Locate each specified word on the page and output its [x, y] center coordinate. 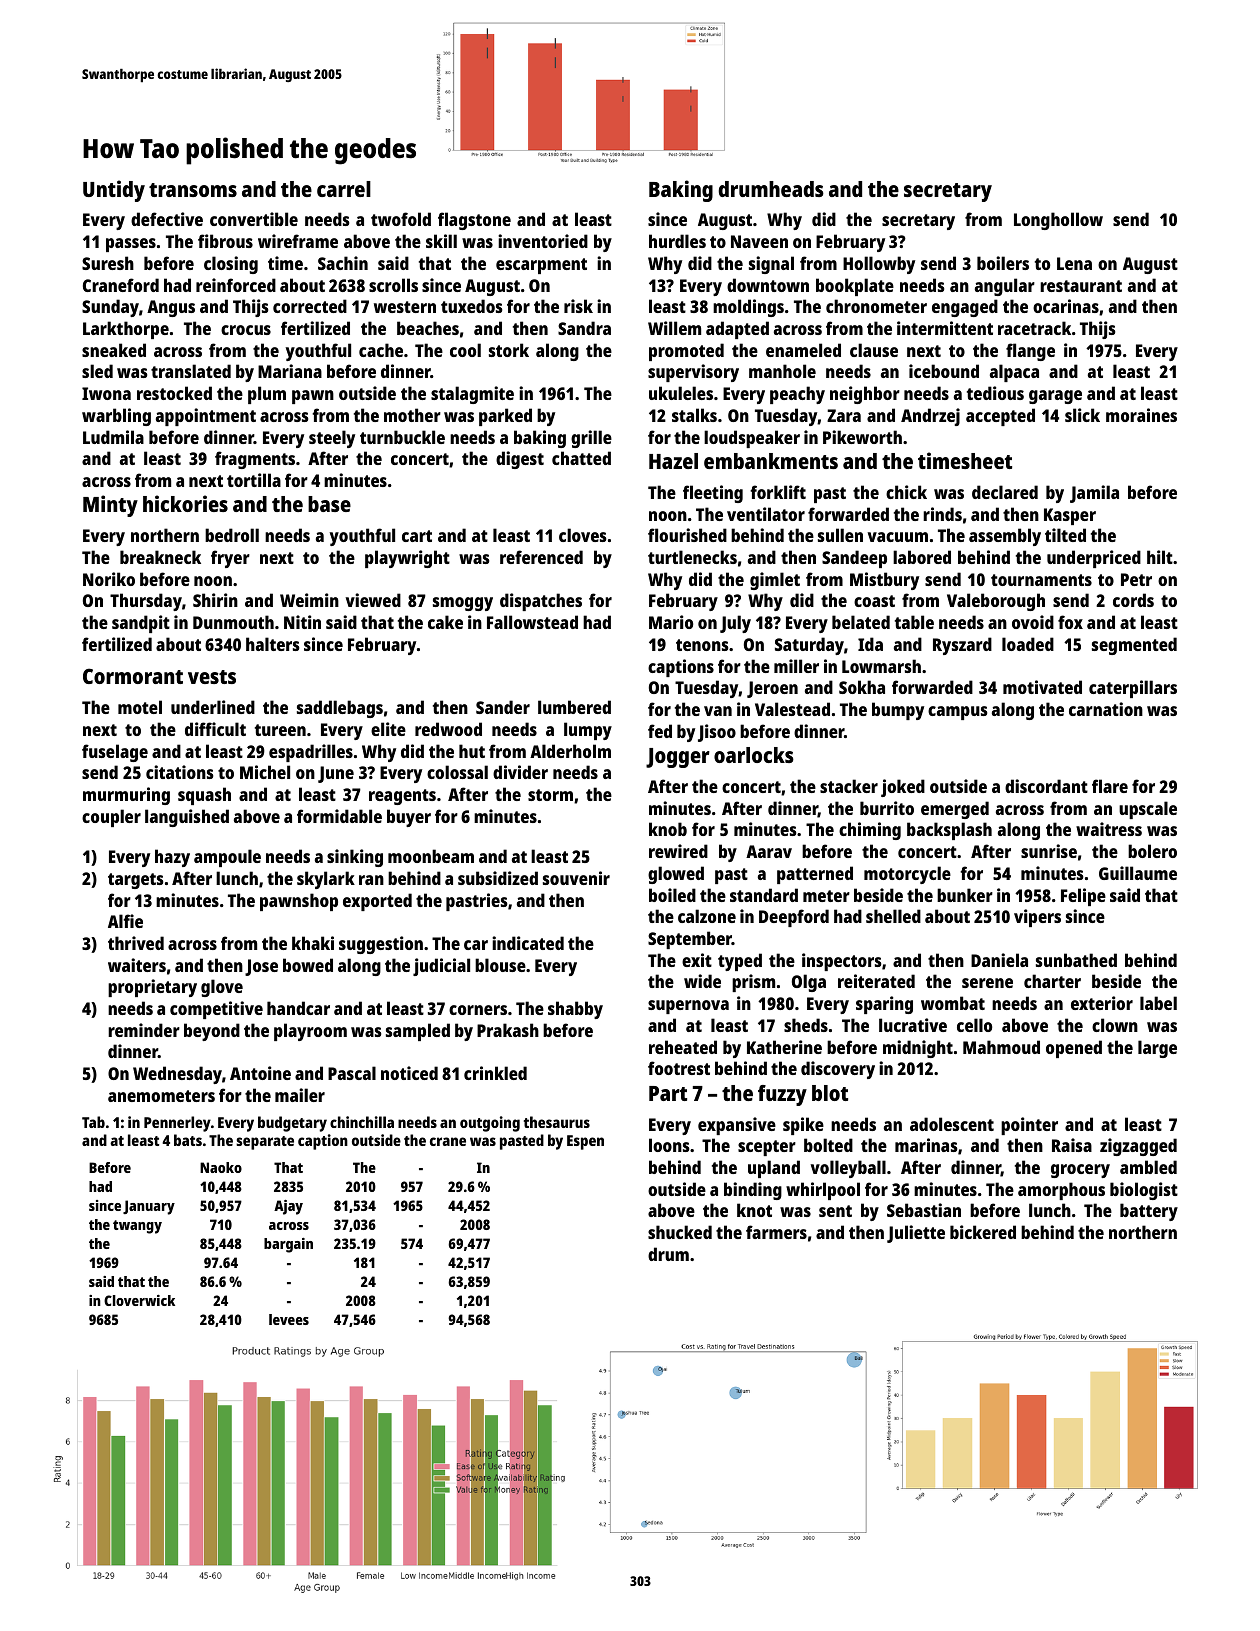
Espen [585, 1142]
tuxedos [471, 306]
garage [1055, 397]
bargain [288, 1245]
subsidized [498, 878]
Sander [503, 707]
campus [957, 713]
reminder [144, 1030]
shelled [893, 916]
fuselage [115, 753]
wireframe [298, 241]
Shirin [215, 600]
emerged [955, 810]
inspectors [841, 962]
